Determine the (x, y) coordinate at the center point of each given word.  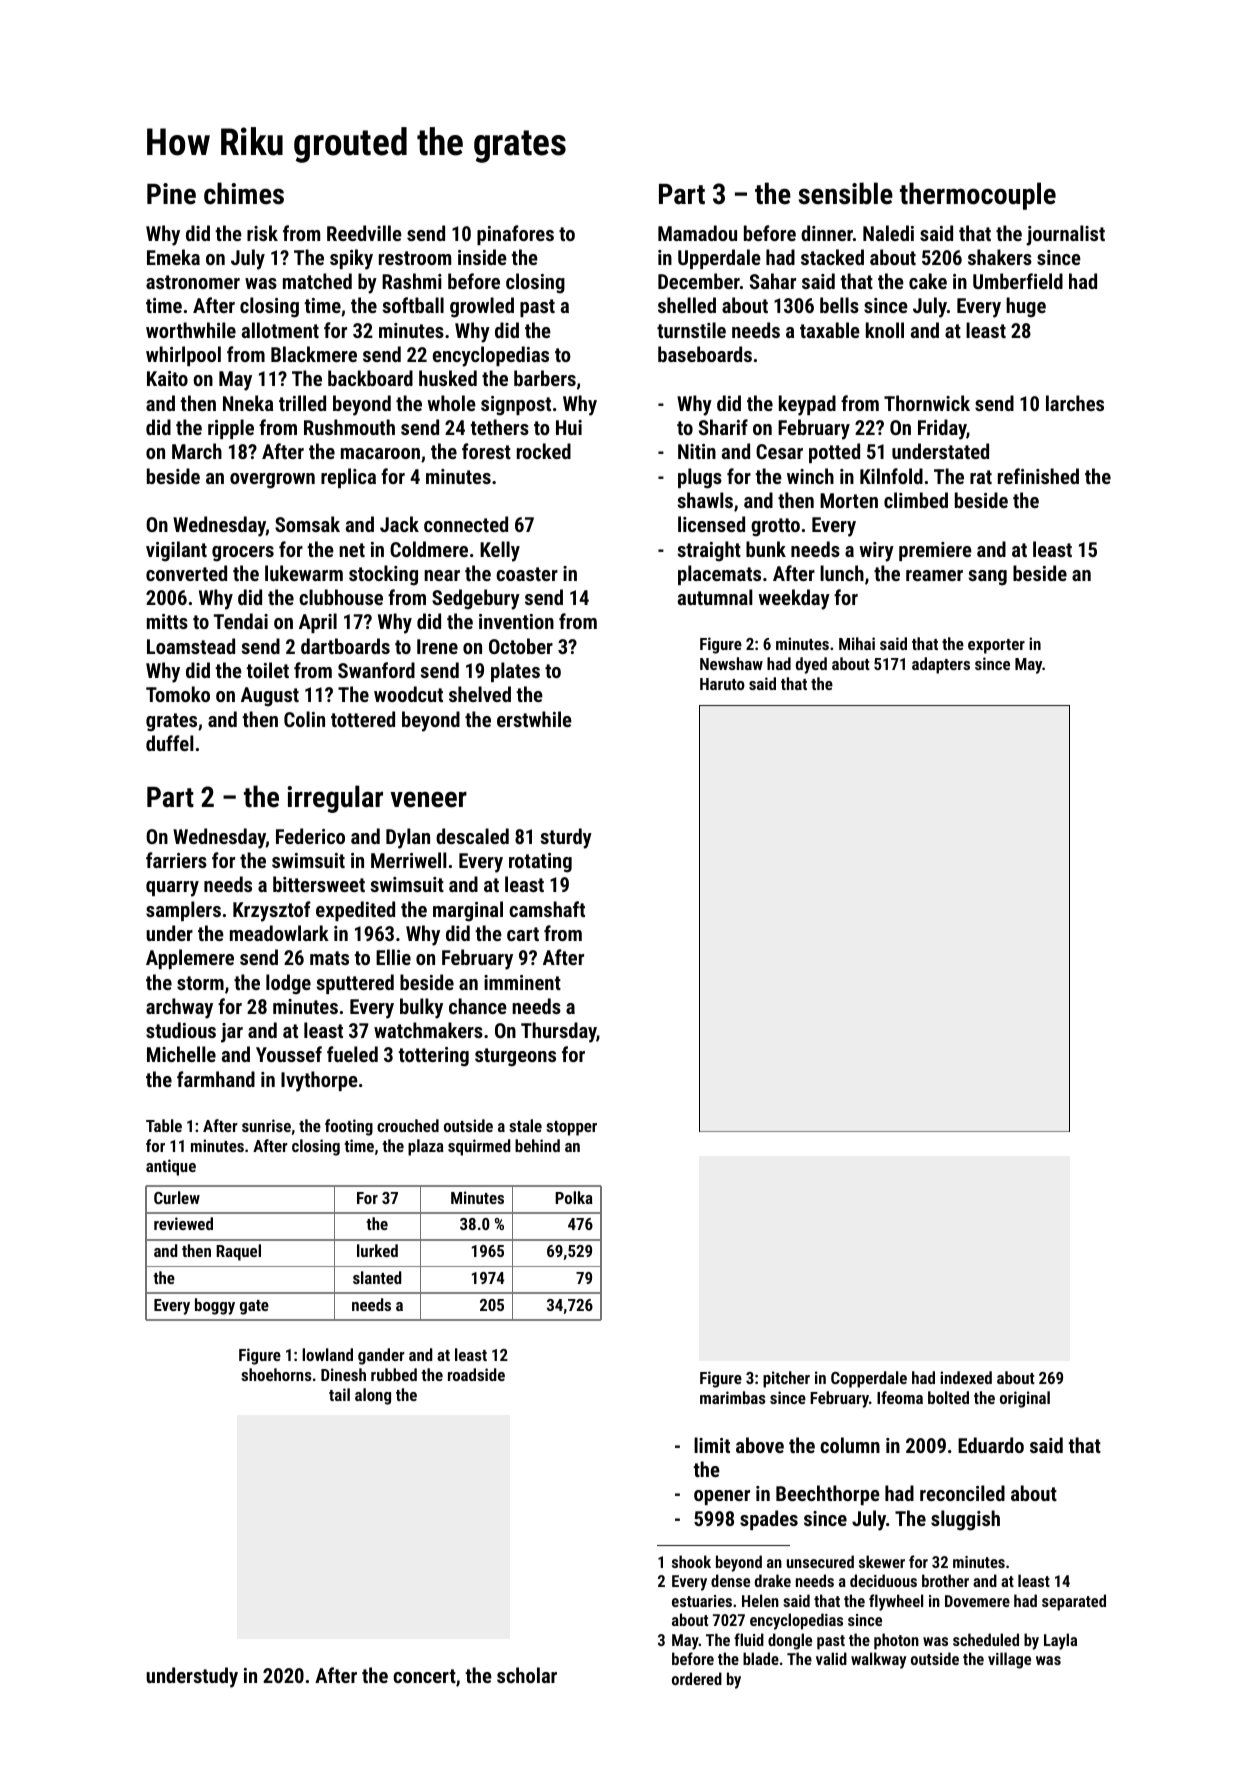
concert (424, 1676)
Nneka (248, 403)
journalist (1065, 235)
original (1025, 1399)
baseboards (705, 354)
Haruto (722, 684)
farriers (176, 860)
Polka (574, 1197)
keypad (807, 405)
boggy (215, 1306)
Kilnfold (891, 476)
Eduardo (991, 1445)
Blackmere (314, 354)
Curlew (177, 1197)
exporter (996, 646)
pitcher (786, 1379)
